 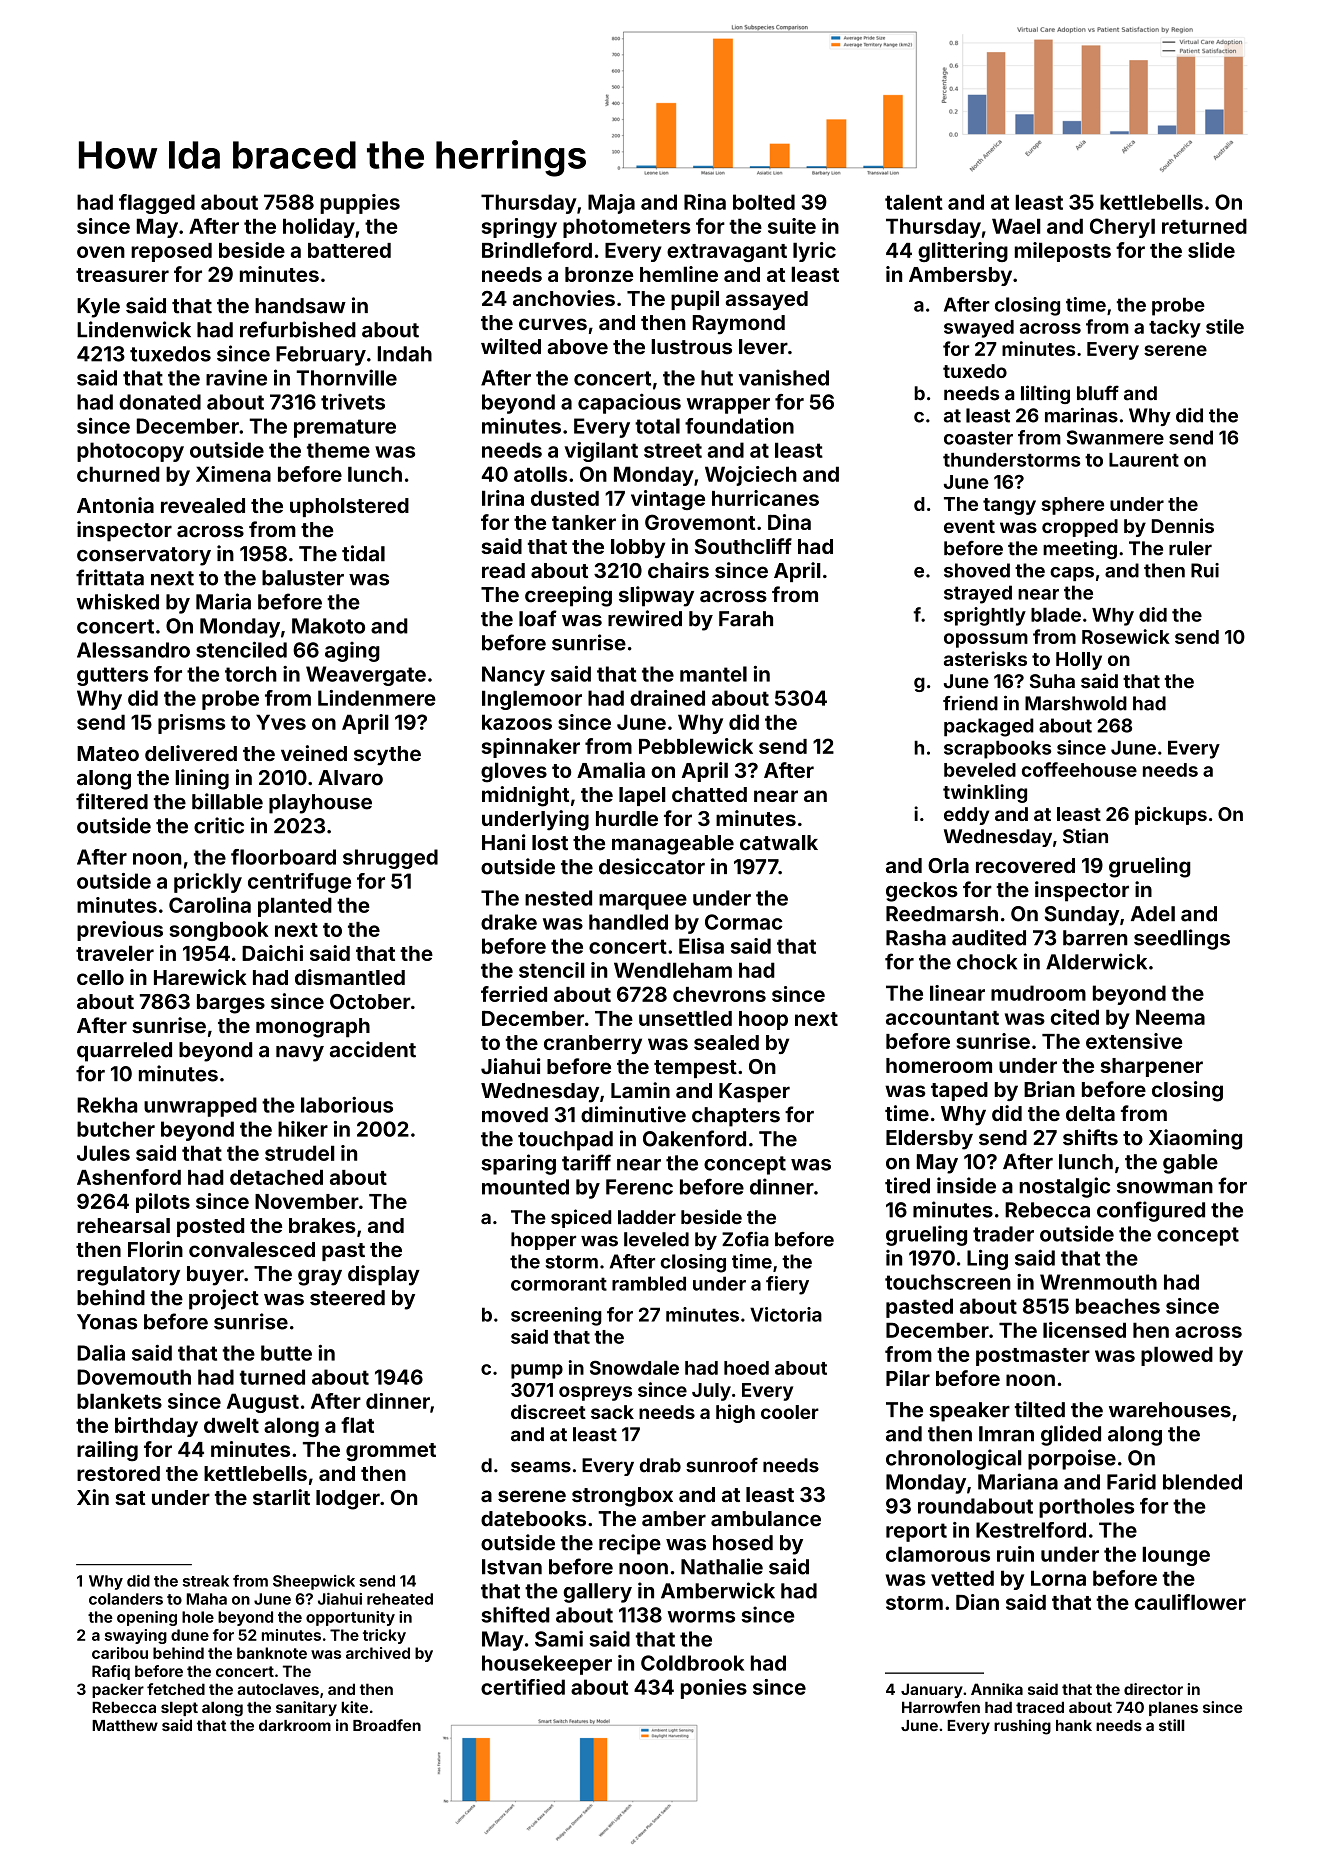 What do you see at coordinates (963, 252) in the document?
I see `glittering` at bounding box center [963, 252].
